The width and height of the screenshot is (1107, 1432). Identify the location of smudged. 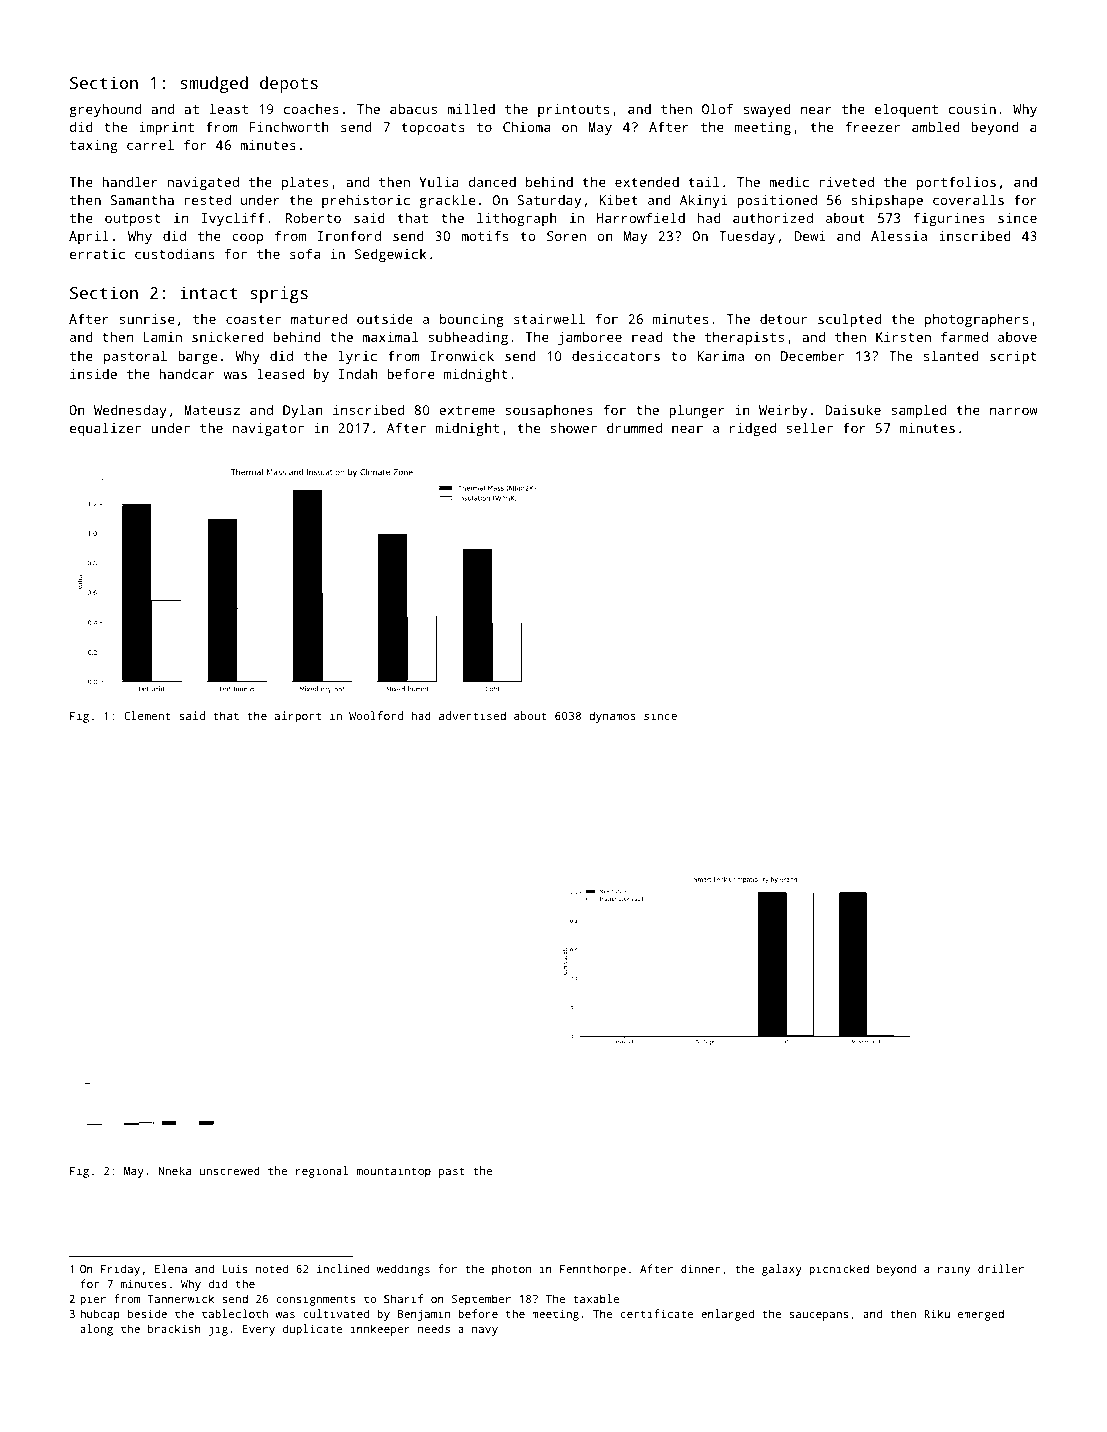
(214, 84).
